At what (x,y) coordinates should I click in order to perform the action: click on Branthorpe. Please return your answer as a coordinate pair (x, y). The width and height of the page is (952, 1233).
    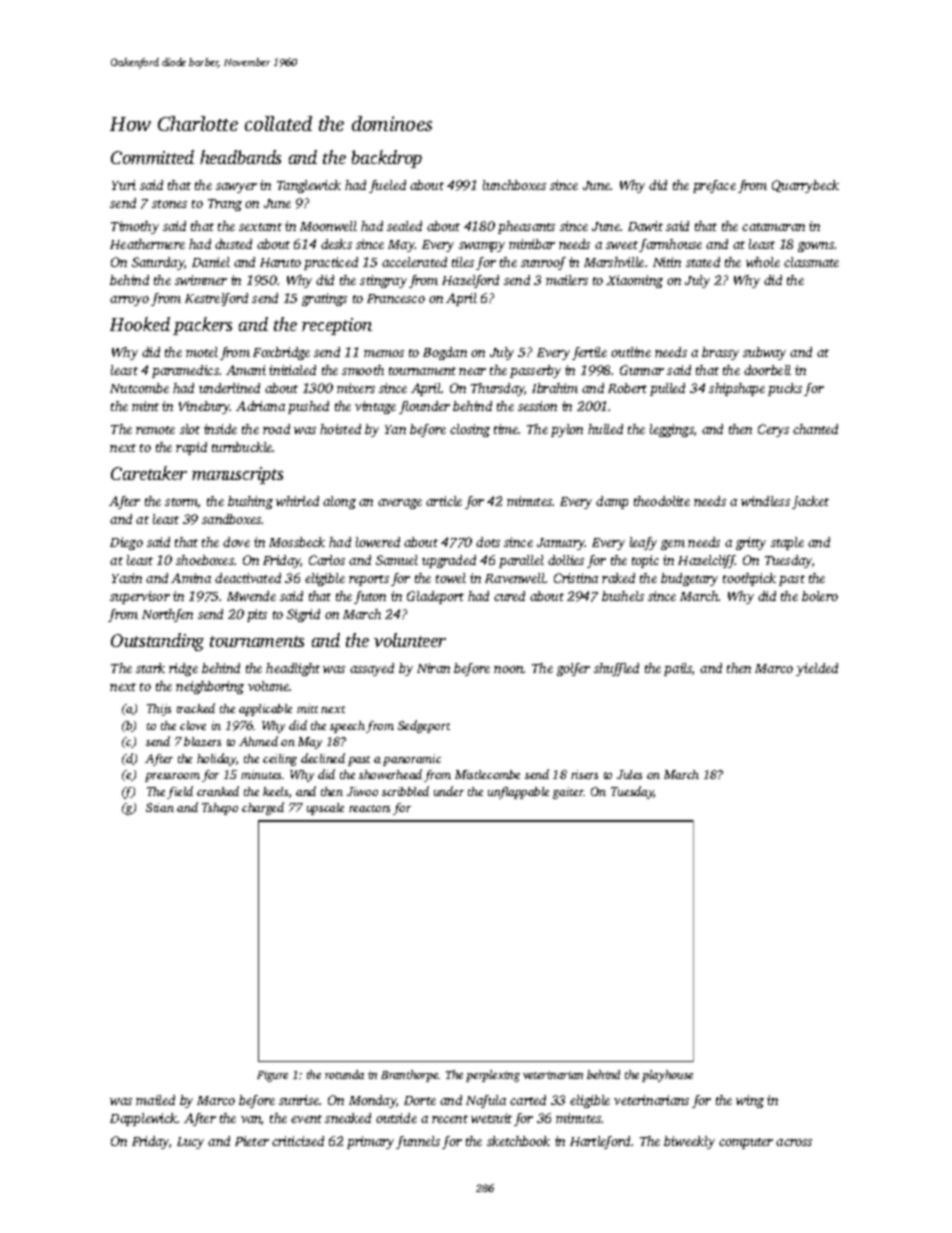
    Looking at the image, I should click on (409, 1076).
